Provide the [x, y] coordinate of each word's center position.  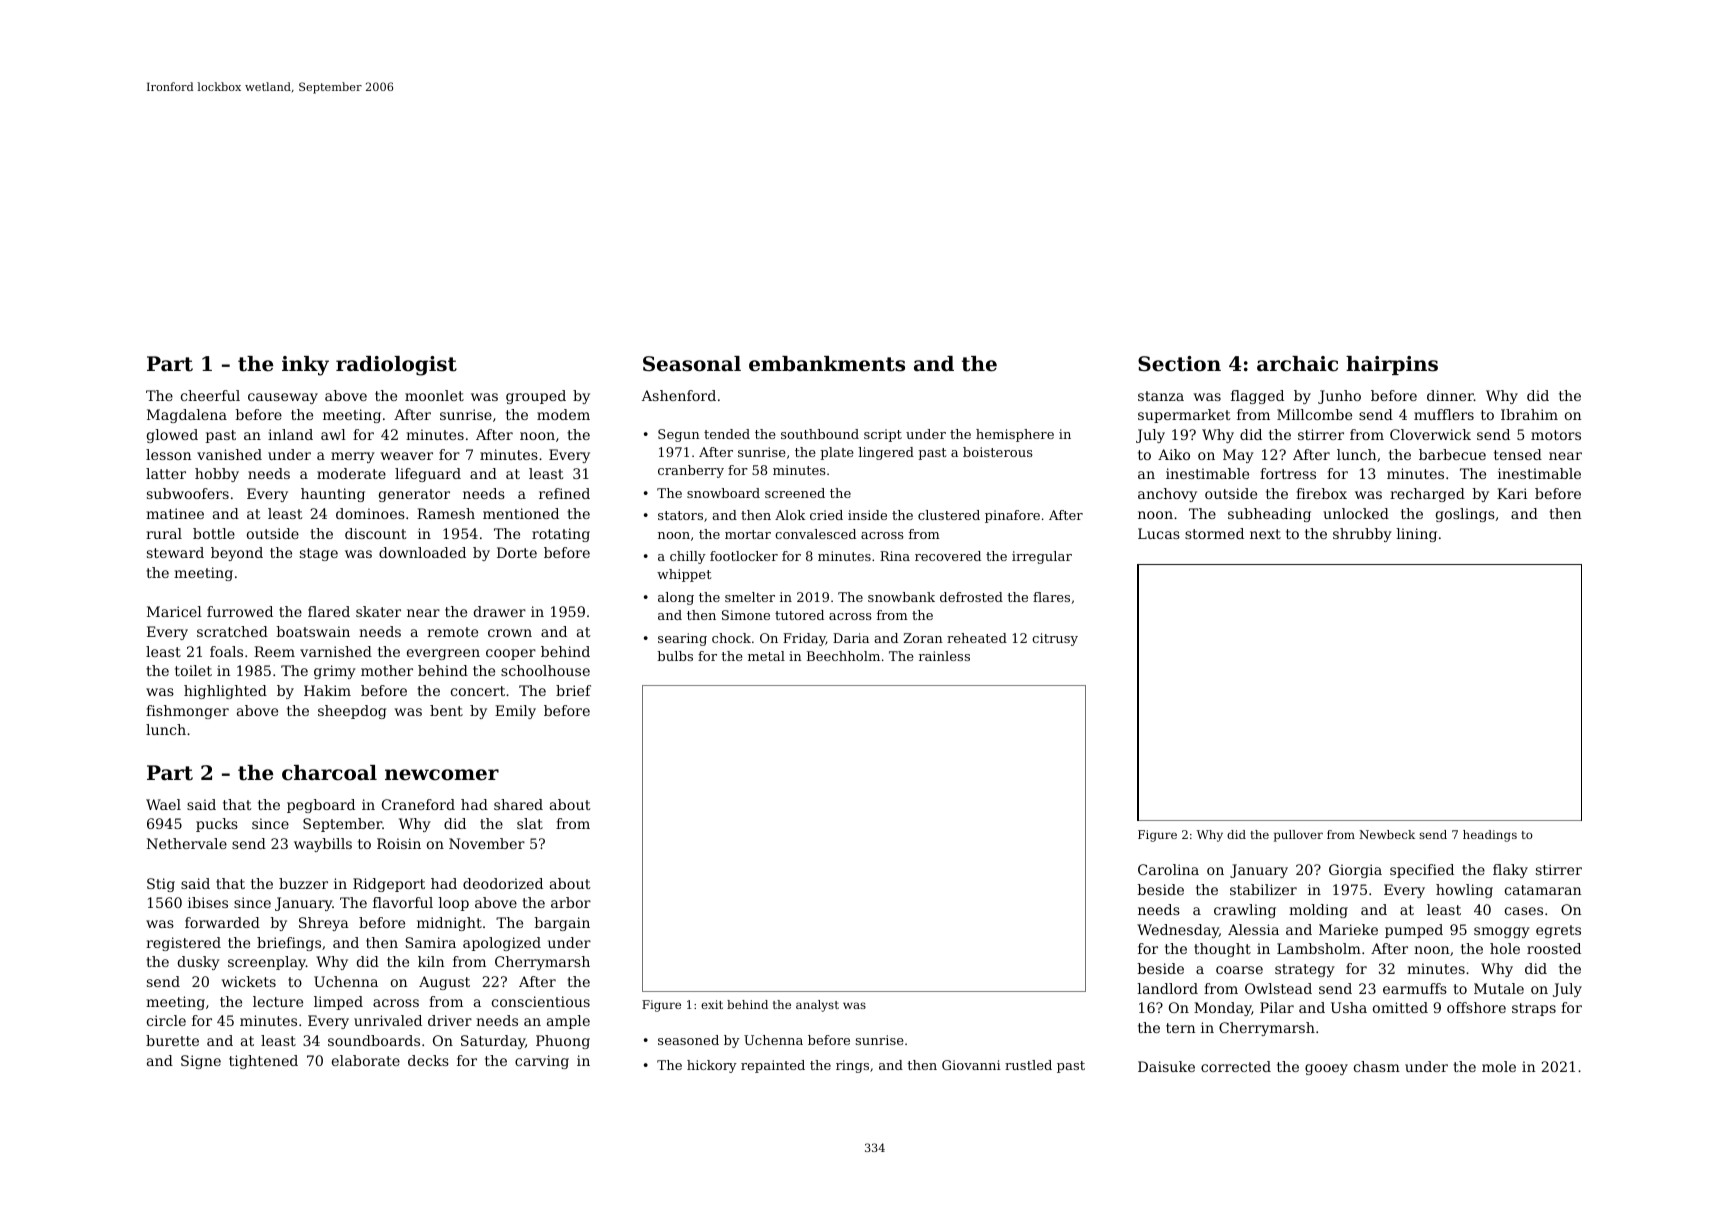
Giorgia [1355, 871]
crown [510, 633]
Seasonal [692, 364]
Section [1179, 364]
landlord [1168, 988]
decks [428, 1060]
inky [305, 366]
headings [1490, 836]
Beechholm [843, 656]
